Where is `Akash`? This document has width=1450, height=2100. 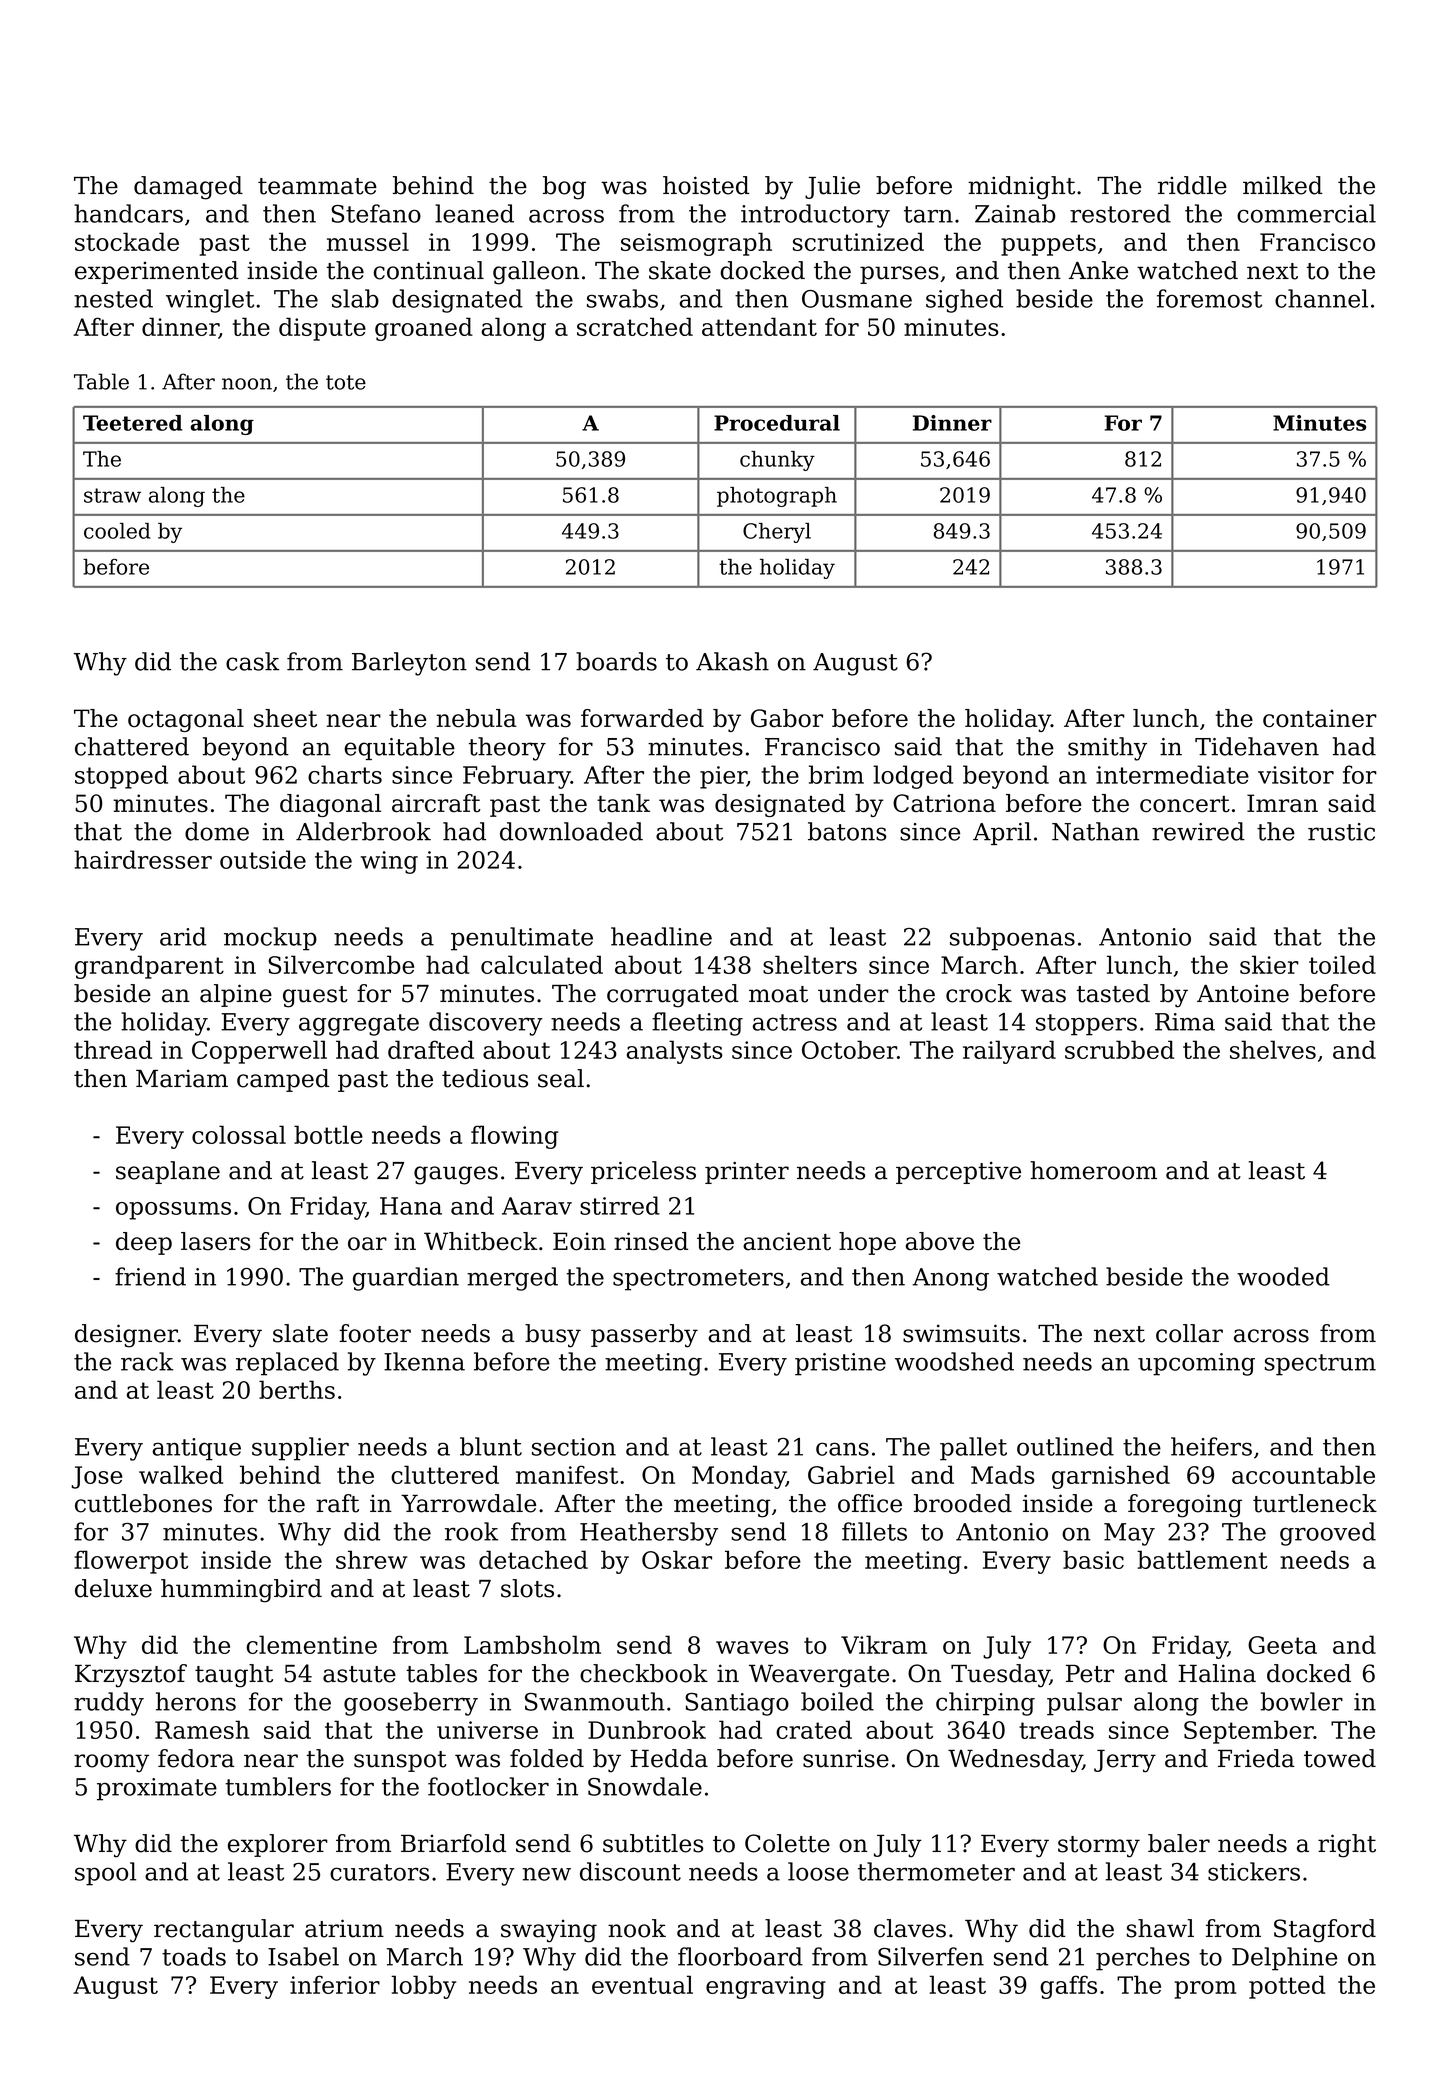 Akash is located at coordinates (732, 661).
